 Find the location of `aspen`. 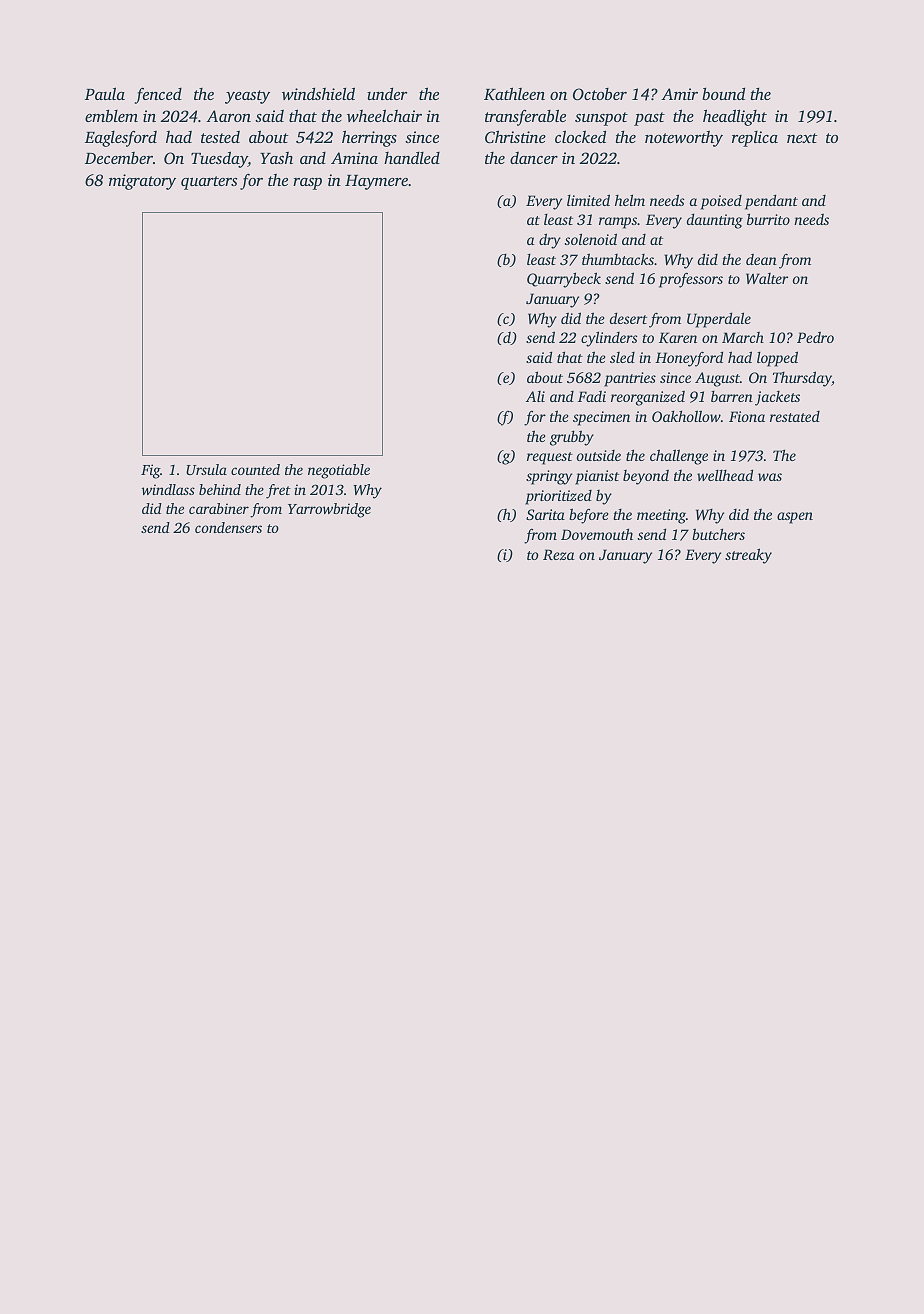

aspen is located at coordinates (795, 518).
